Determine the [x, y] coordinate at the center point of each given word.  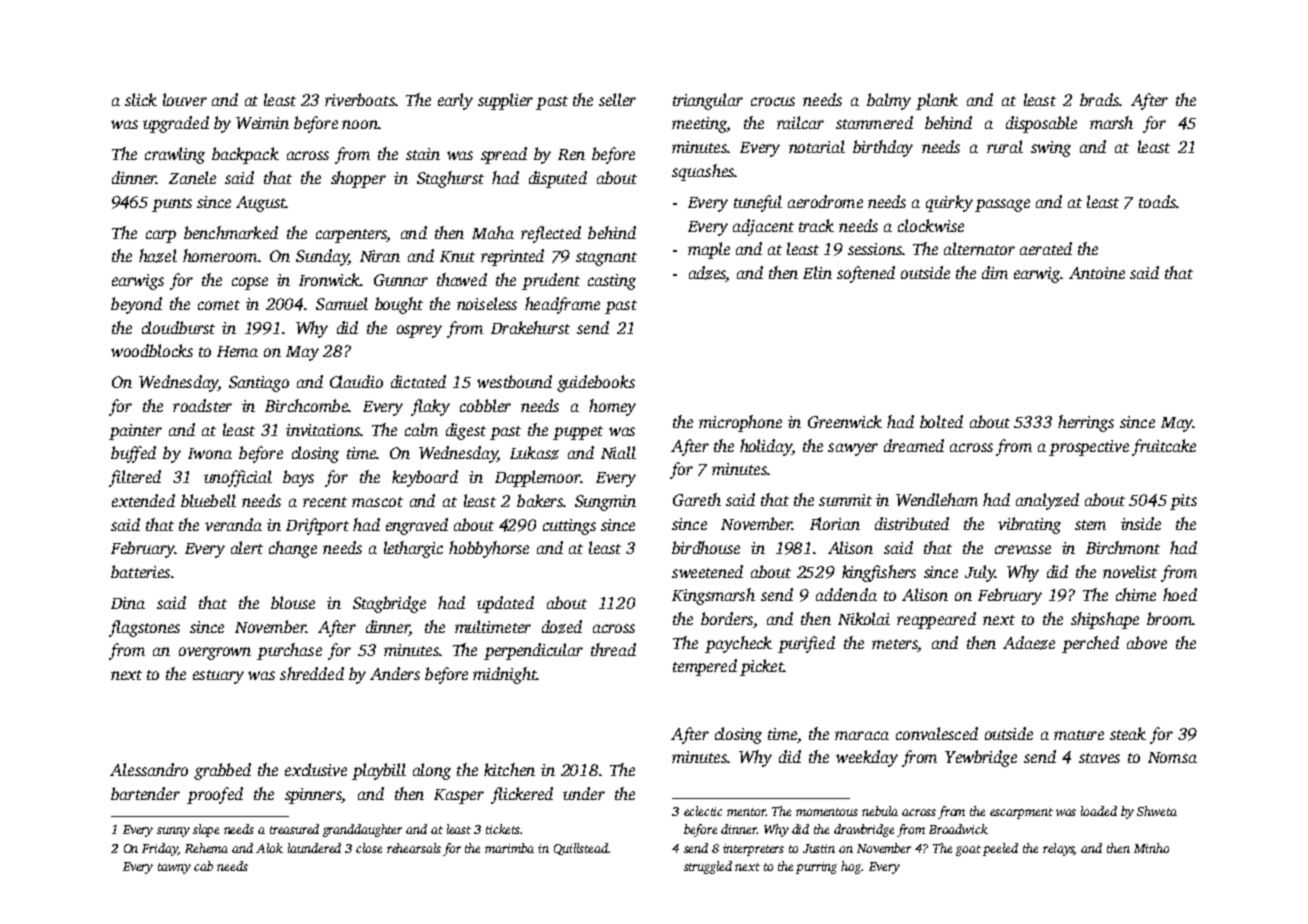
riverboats [360, 99]
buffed [133, 454]
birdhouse [706, 547]
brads [1099, 99]
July [980, 573]
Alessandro [149, 769]
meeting [699, 125]
